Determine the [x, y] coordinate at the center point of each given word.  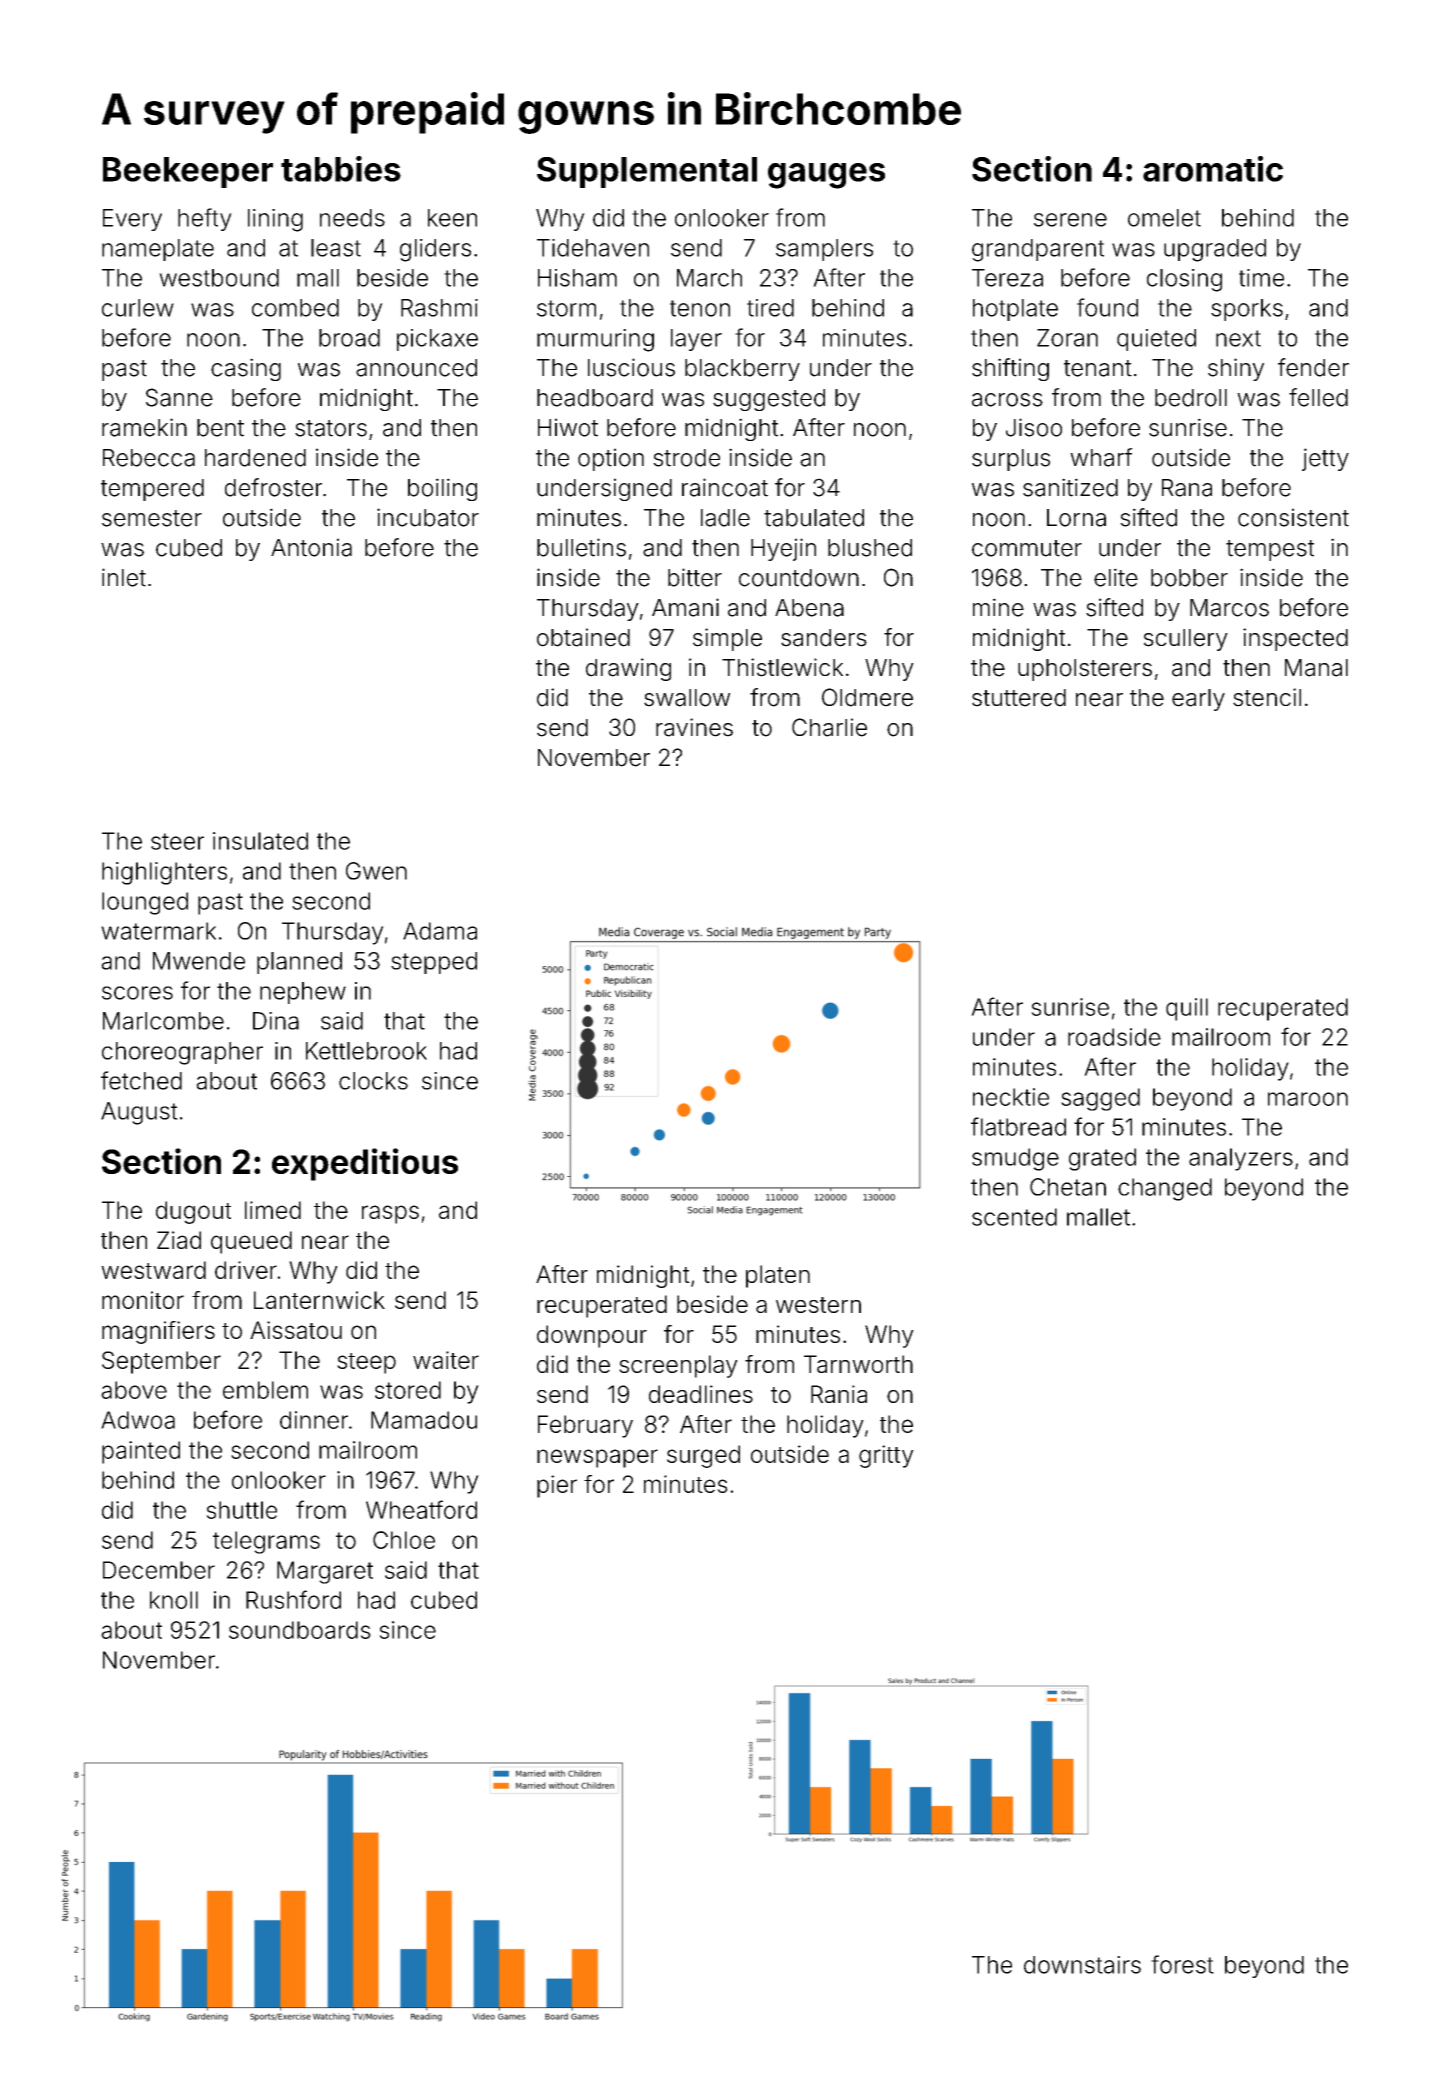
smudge [1015, 1159]
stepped [434, 963]
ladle [725, 518]
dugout [193, 1212]
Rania [839, 1394]
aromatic [1213, 169]
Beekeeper [188, 172]
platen [778, 1276]
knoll [174, 1600]
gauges [826, 176]
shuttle [241, 1510]
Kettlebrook [366, 1051]
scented [1014, 1217]
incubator [428, 517]
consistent [1293, 517]
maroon [1308, 1099]
